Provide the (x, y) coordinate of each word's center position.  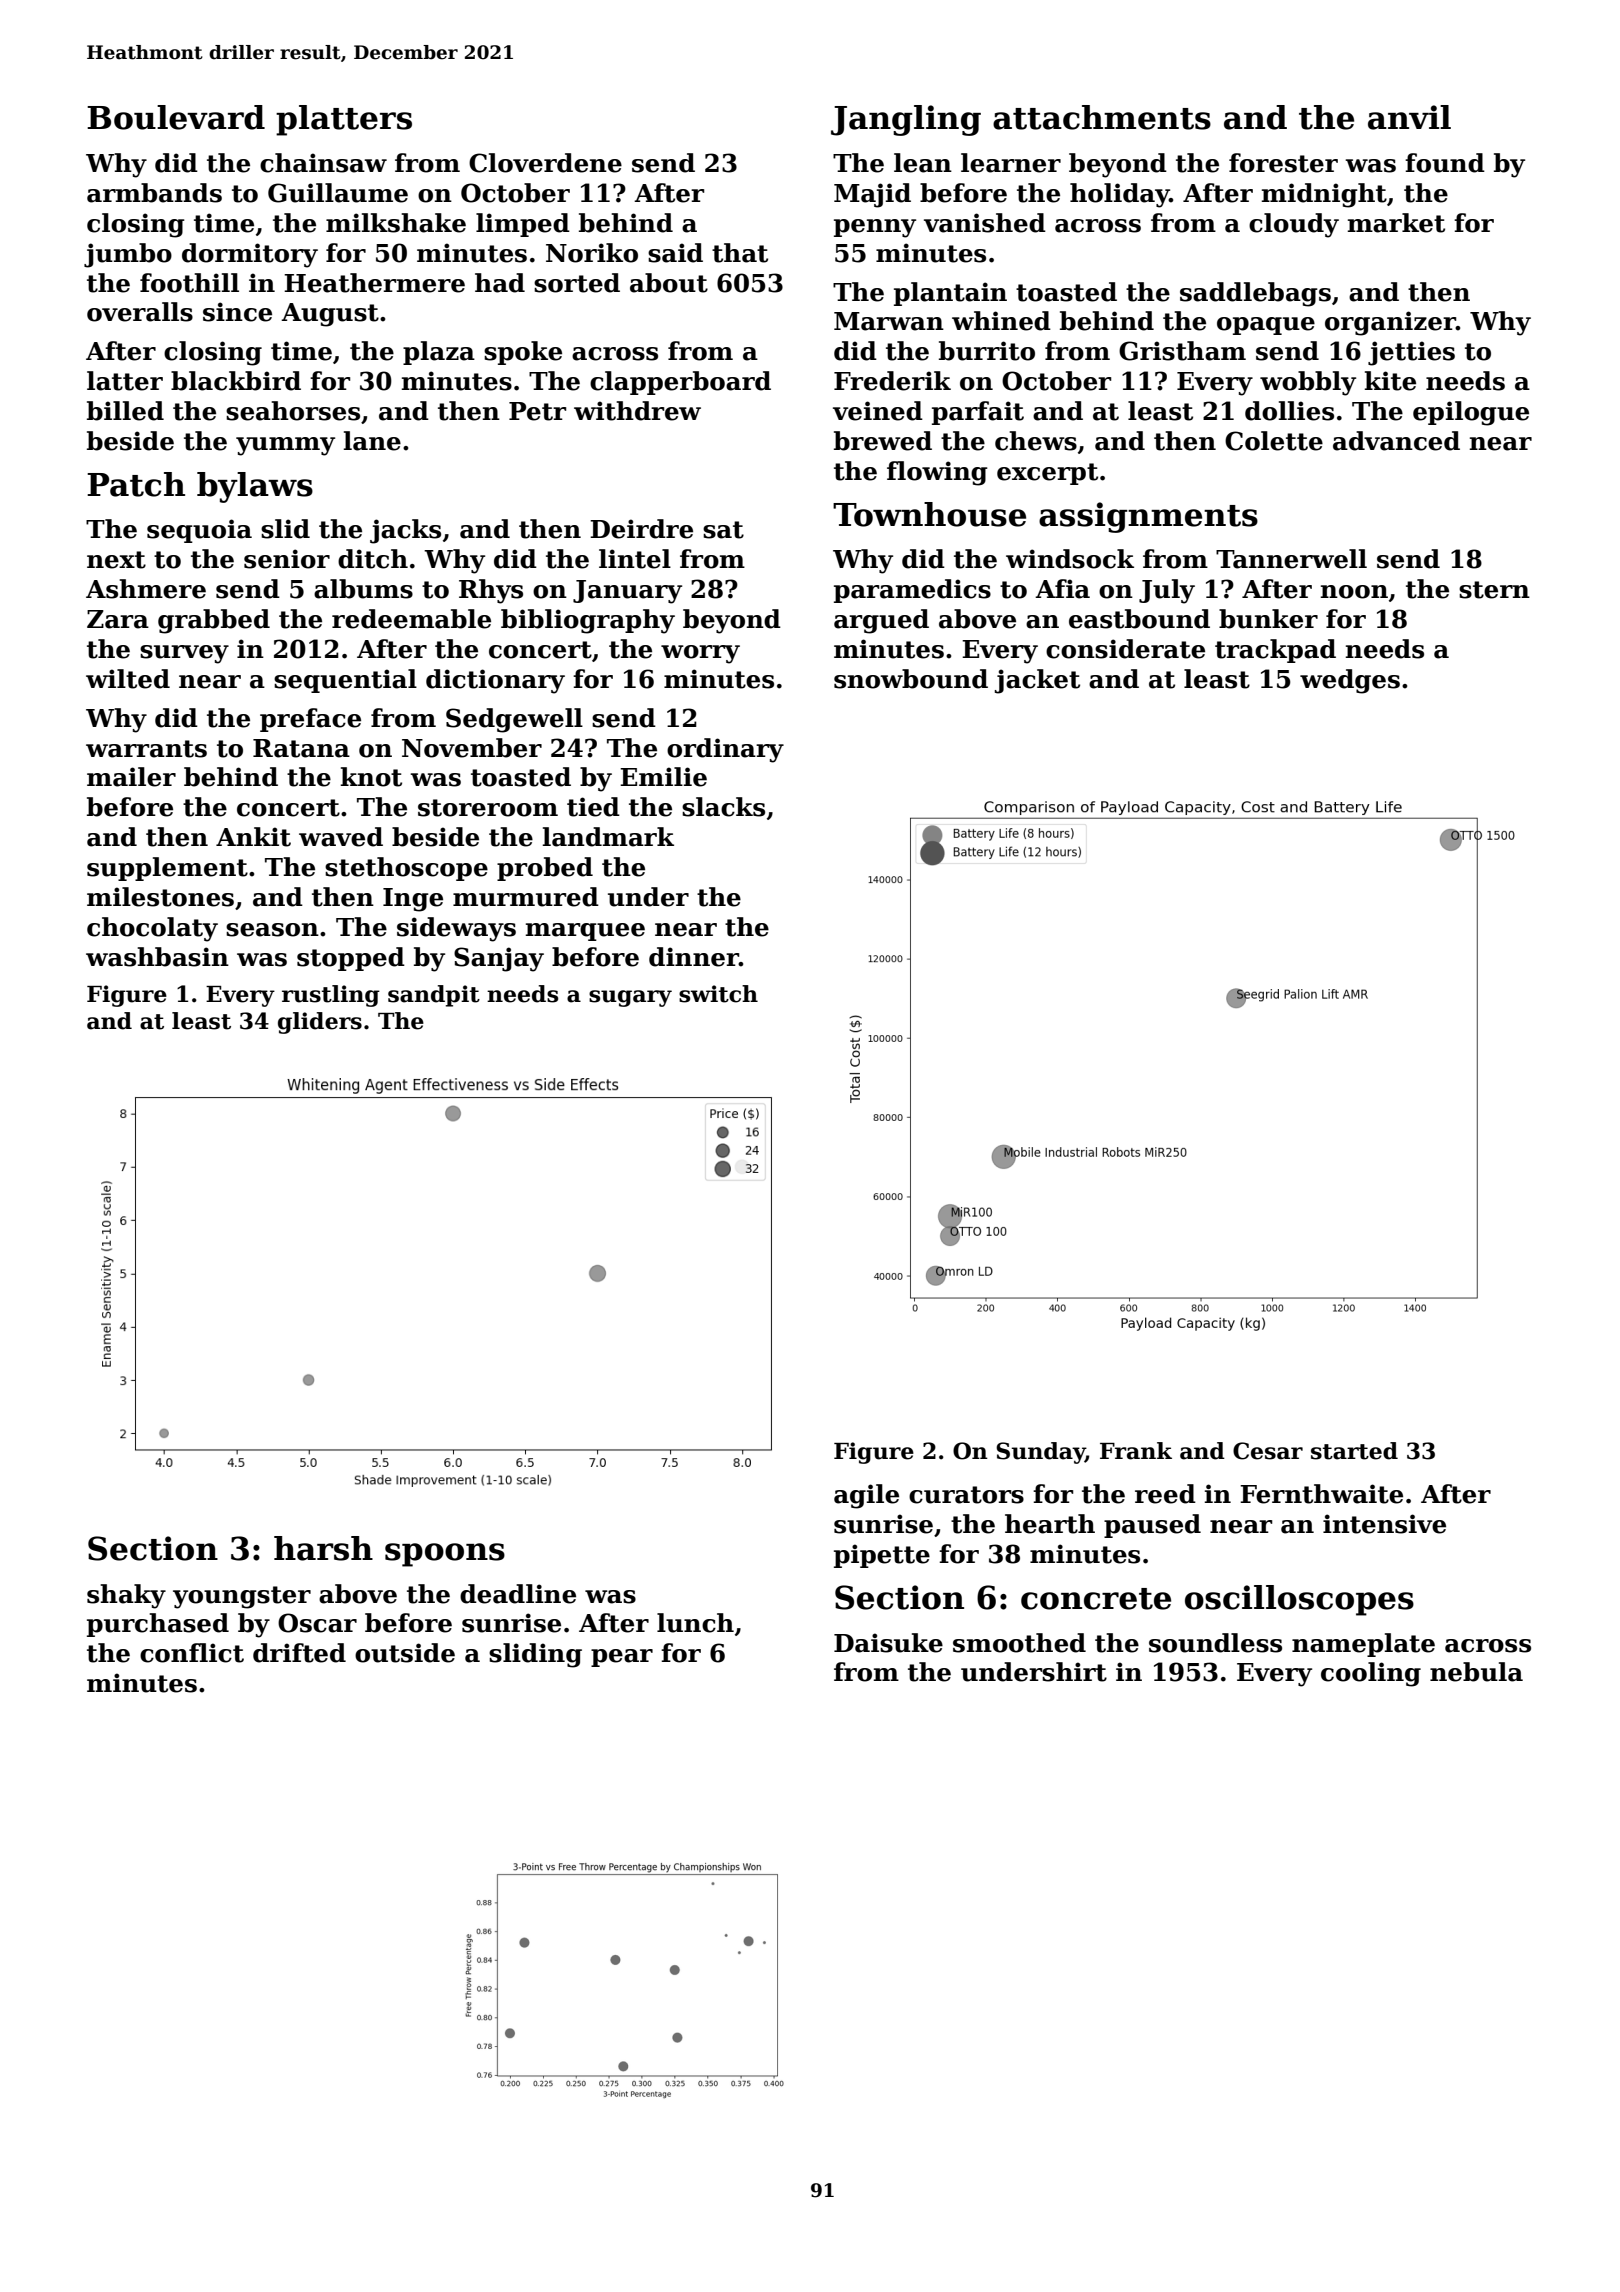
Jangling (906, 120)
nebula (1476, 1672)
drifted (299, 1653)
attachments (1102, 117)
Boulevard (176, 117)
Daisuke (888, 1643)
